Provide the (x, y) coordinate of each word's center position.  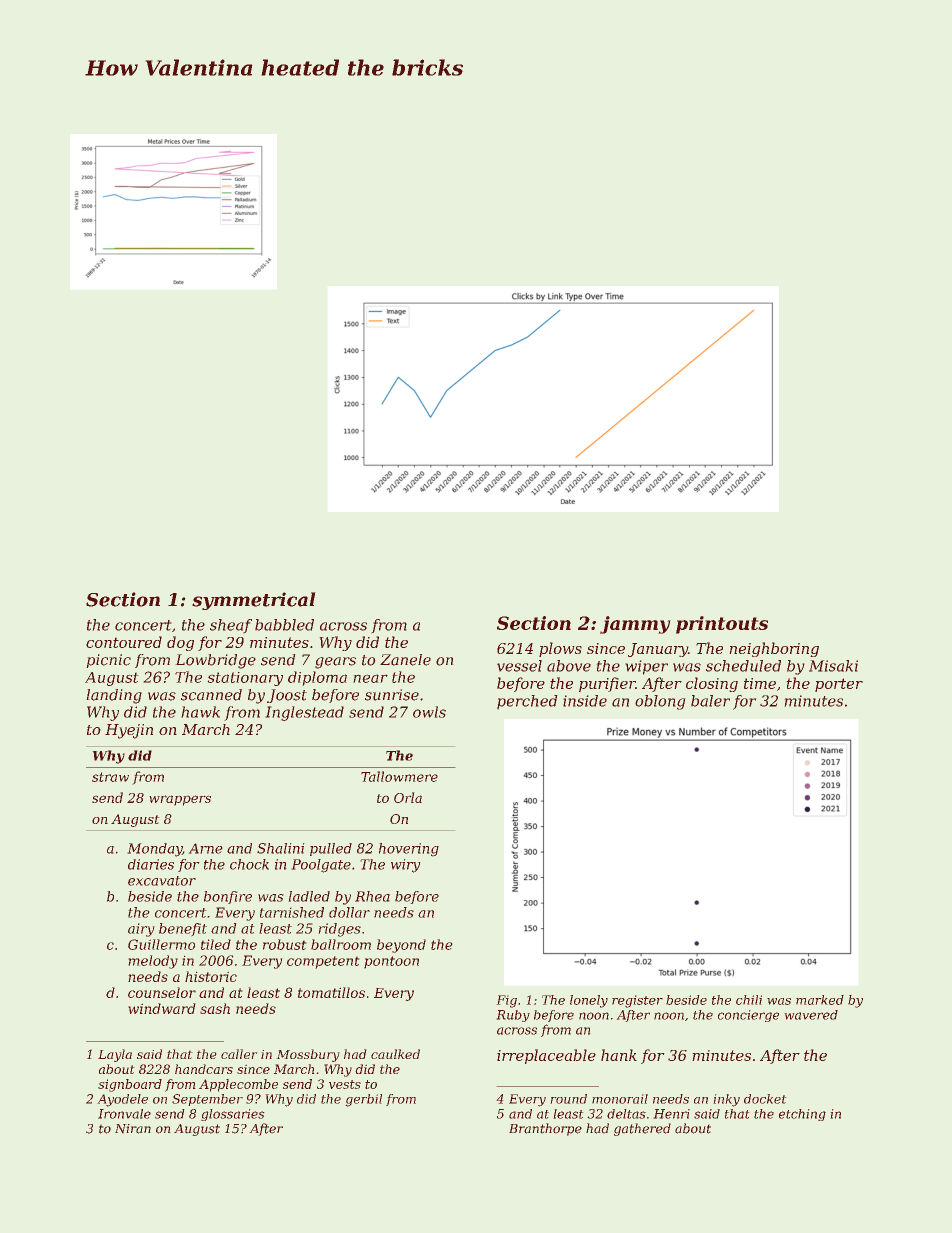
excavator (162, 881)
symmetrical (253, 601)
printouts (722, 625)
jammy (635, 625)
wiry (405, 866)
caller (239, 1054)
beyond (401, 946)
